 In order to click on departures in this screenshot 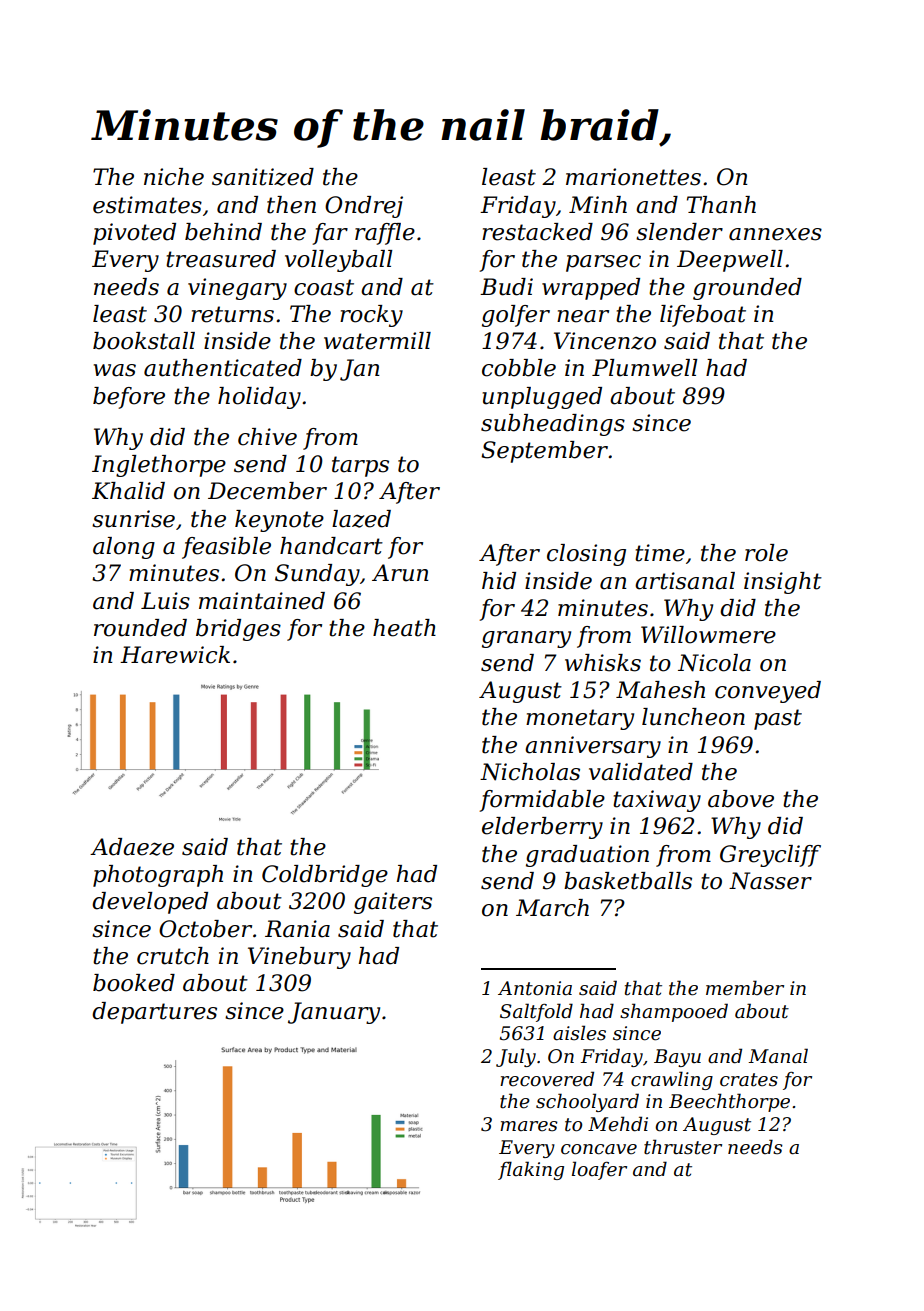, I will do `click(154, 1013)`.
